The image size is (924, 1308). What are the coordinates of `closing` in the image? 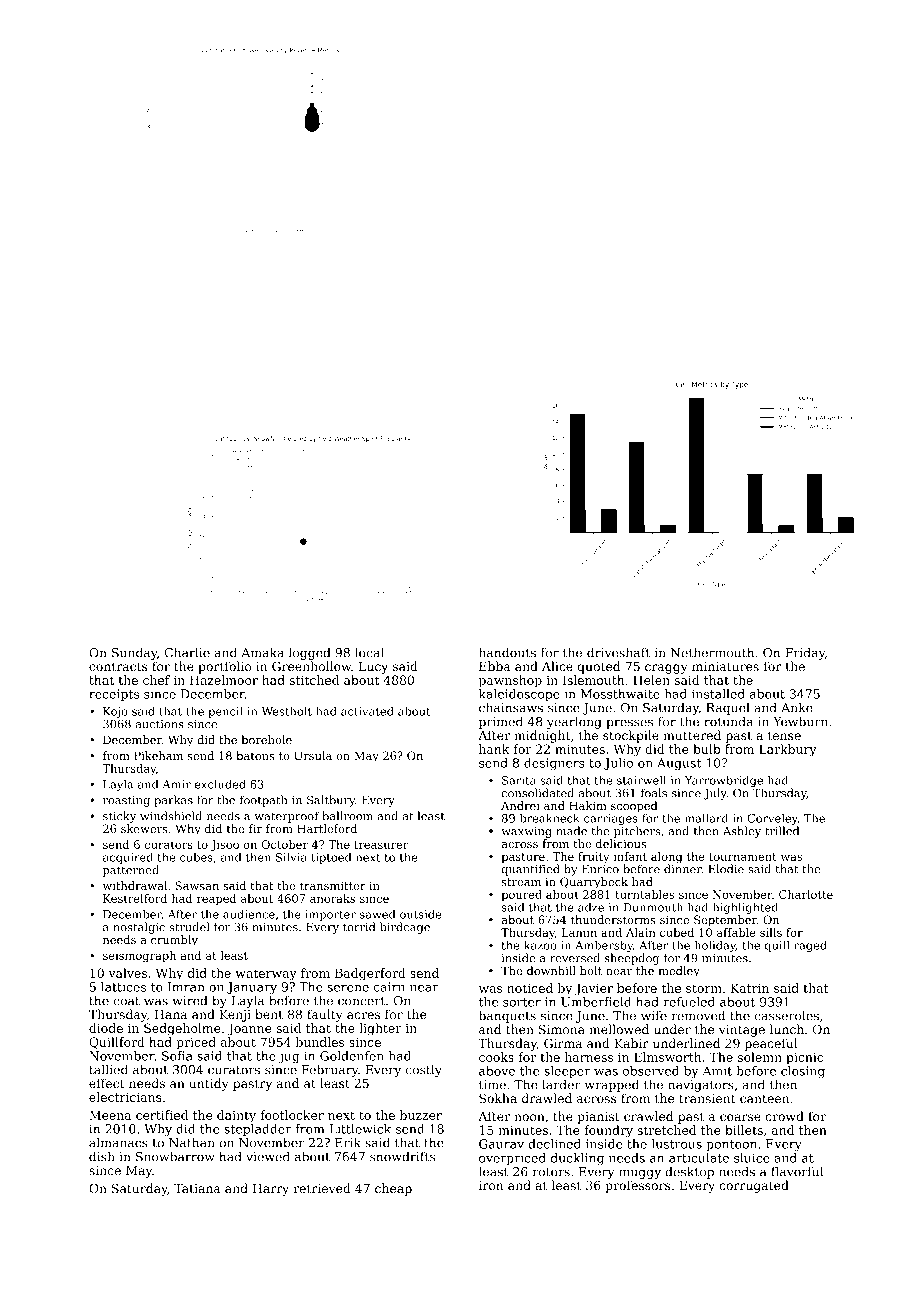 It's located at (803, 1072).
